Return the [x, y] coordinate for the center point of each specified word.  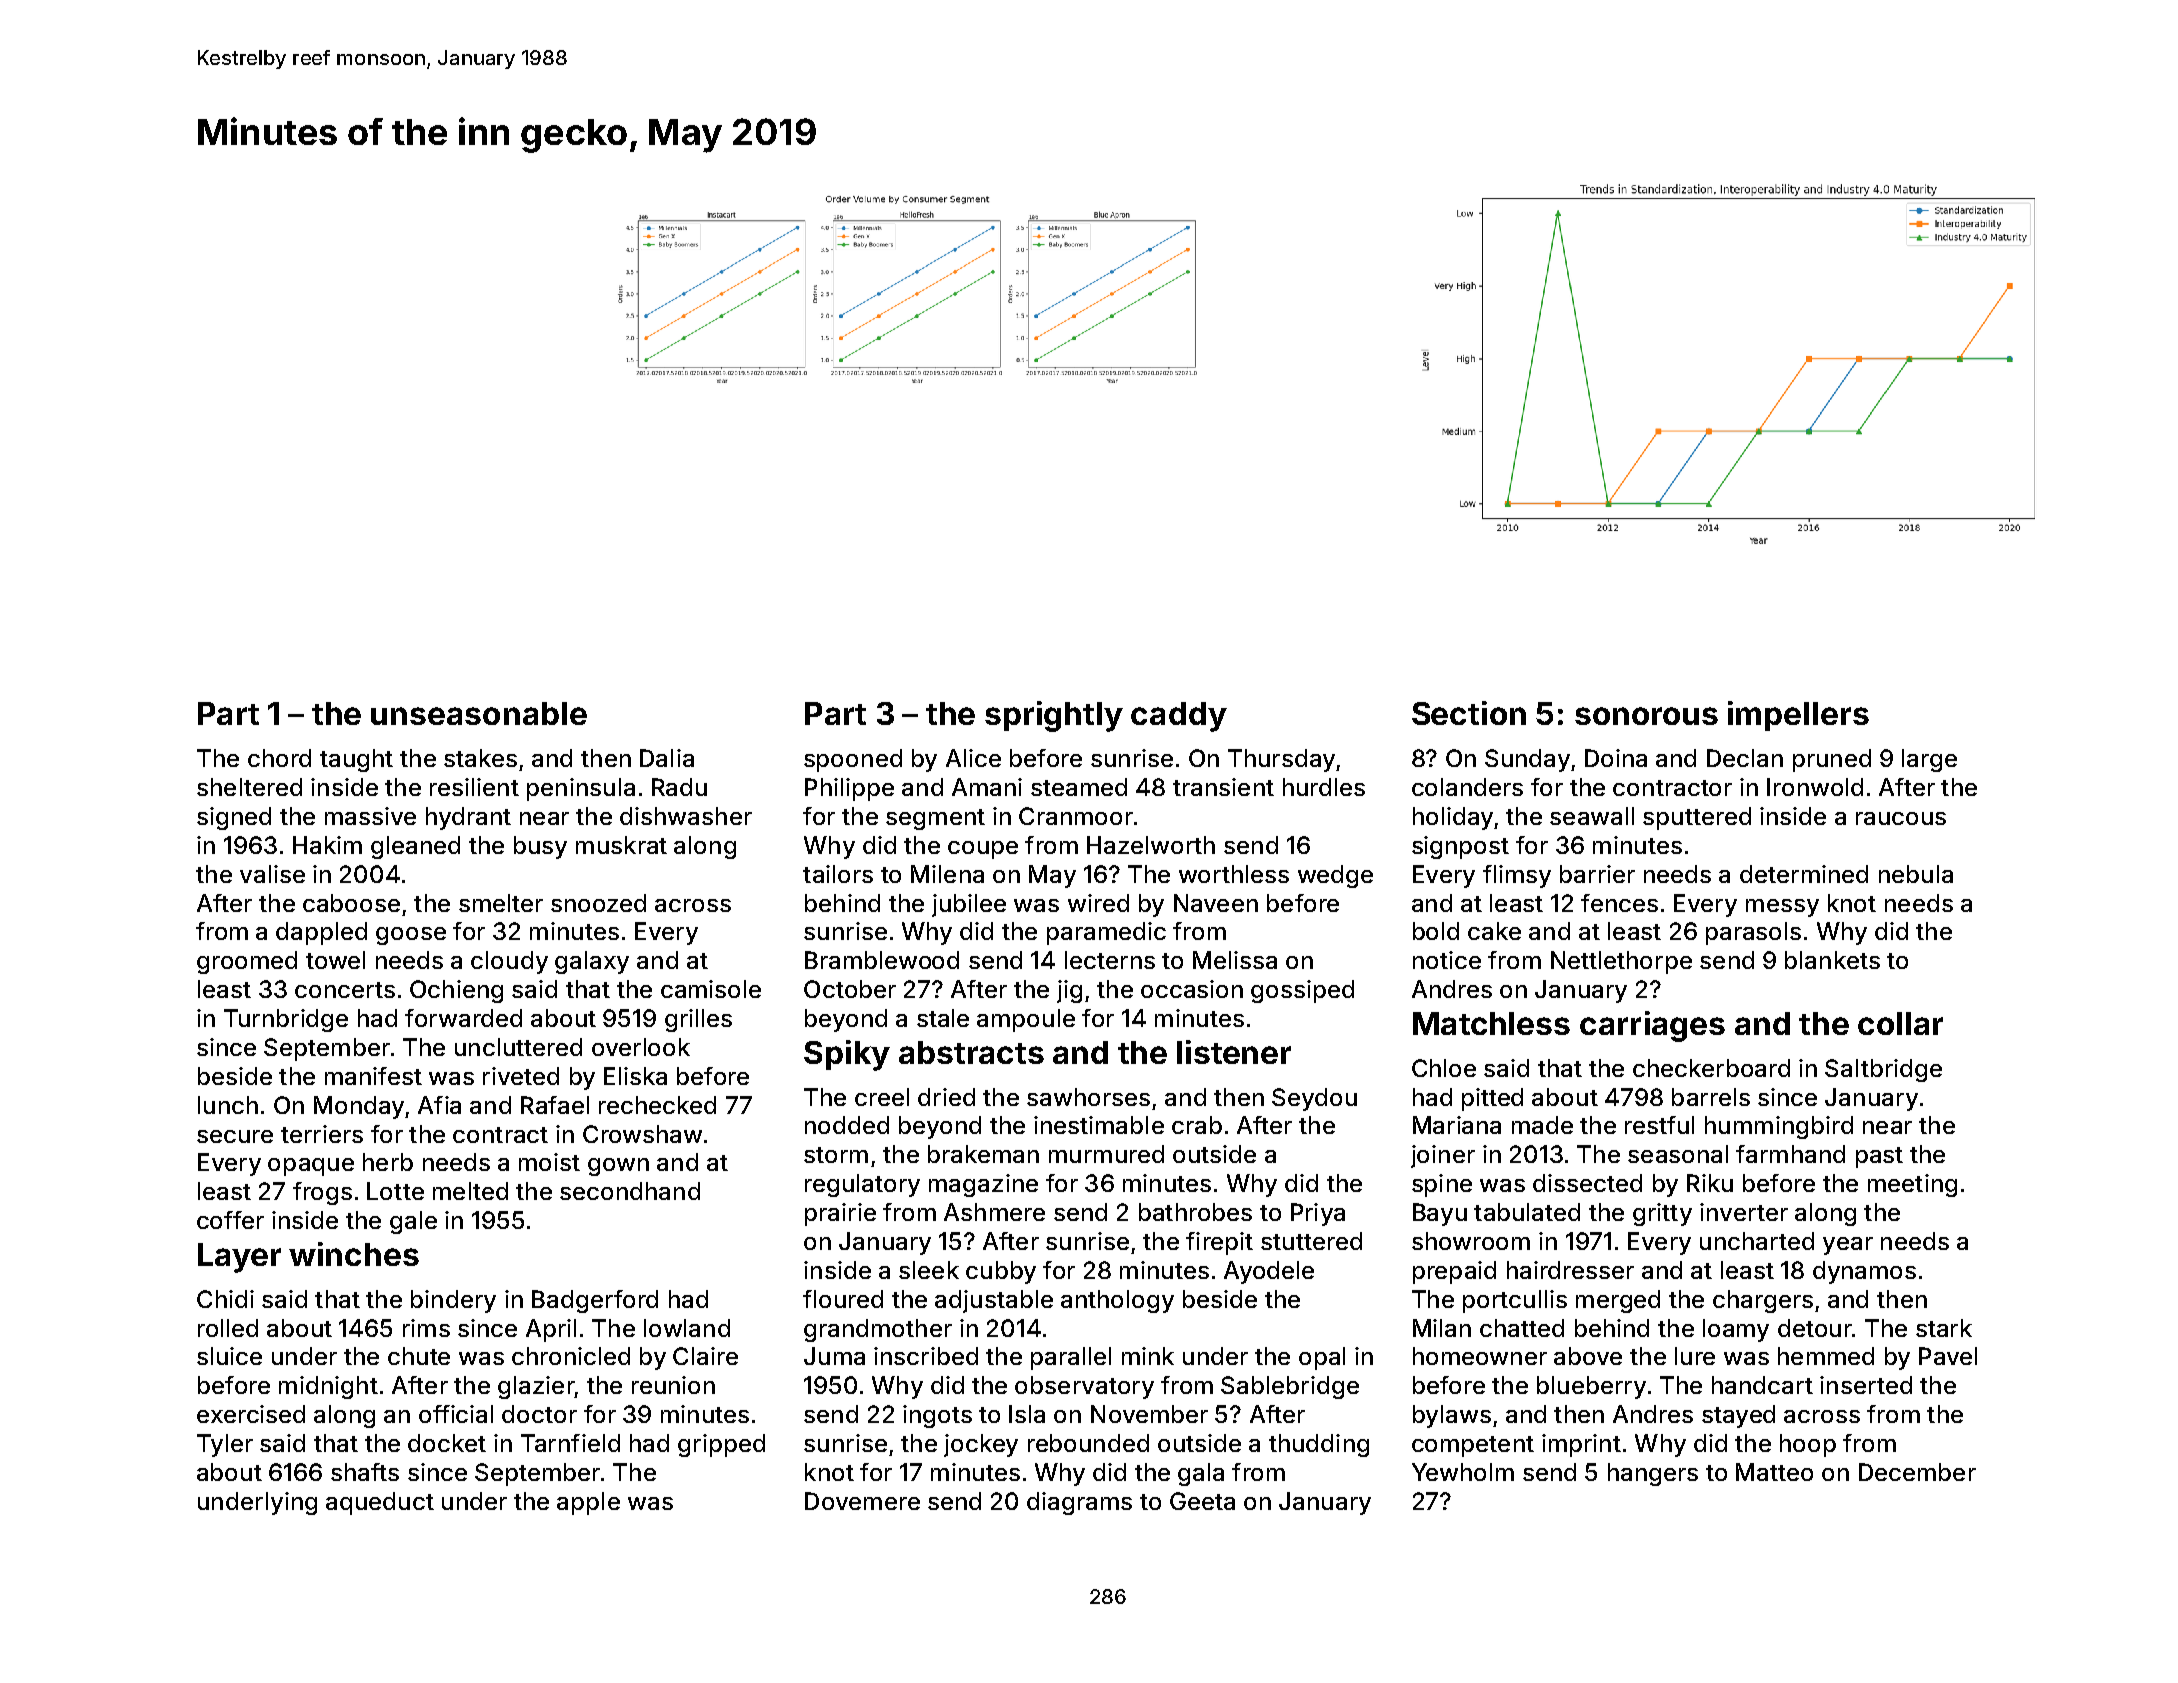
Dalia [667, 758]
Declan [1745, 758]
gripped [721, 1445]
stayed [1738, 1416]
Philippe [849, 789]
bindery [453, 1301]
